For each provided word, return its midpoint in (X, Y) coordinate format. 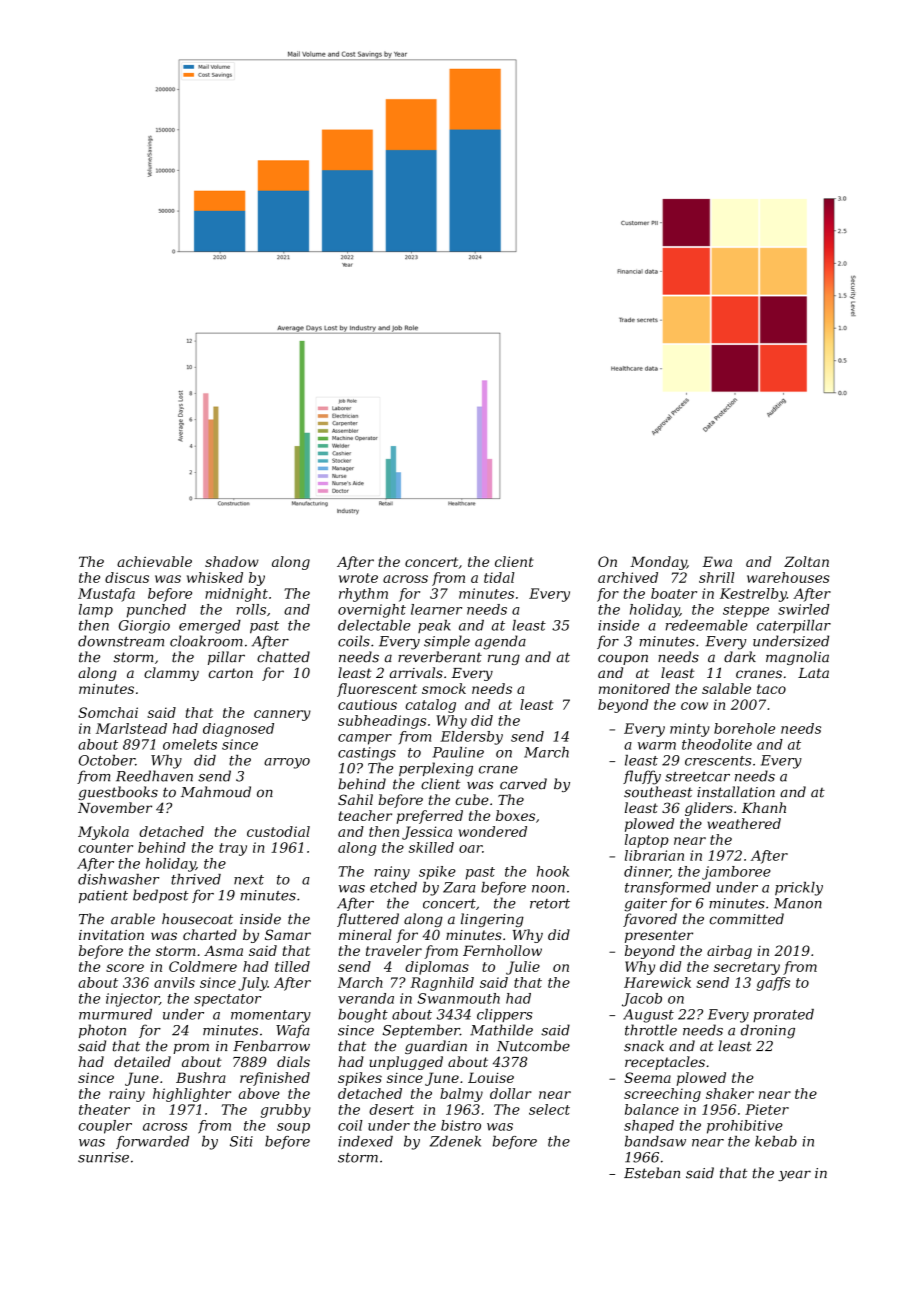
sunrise (103, 1157)
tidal (499, 577)
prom (191, 1048)
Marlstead (131, 728)
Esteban (652, 1173)
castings (367, 754)
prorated (783, 1015)
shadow (232, 561)
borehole (744, 728)
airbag (729, 952)
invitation (111, 935)
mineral (365, 934)
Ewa (717, 561)
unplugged (406, 1063)
